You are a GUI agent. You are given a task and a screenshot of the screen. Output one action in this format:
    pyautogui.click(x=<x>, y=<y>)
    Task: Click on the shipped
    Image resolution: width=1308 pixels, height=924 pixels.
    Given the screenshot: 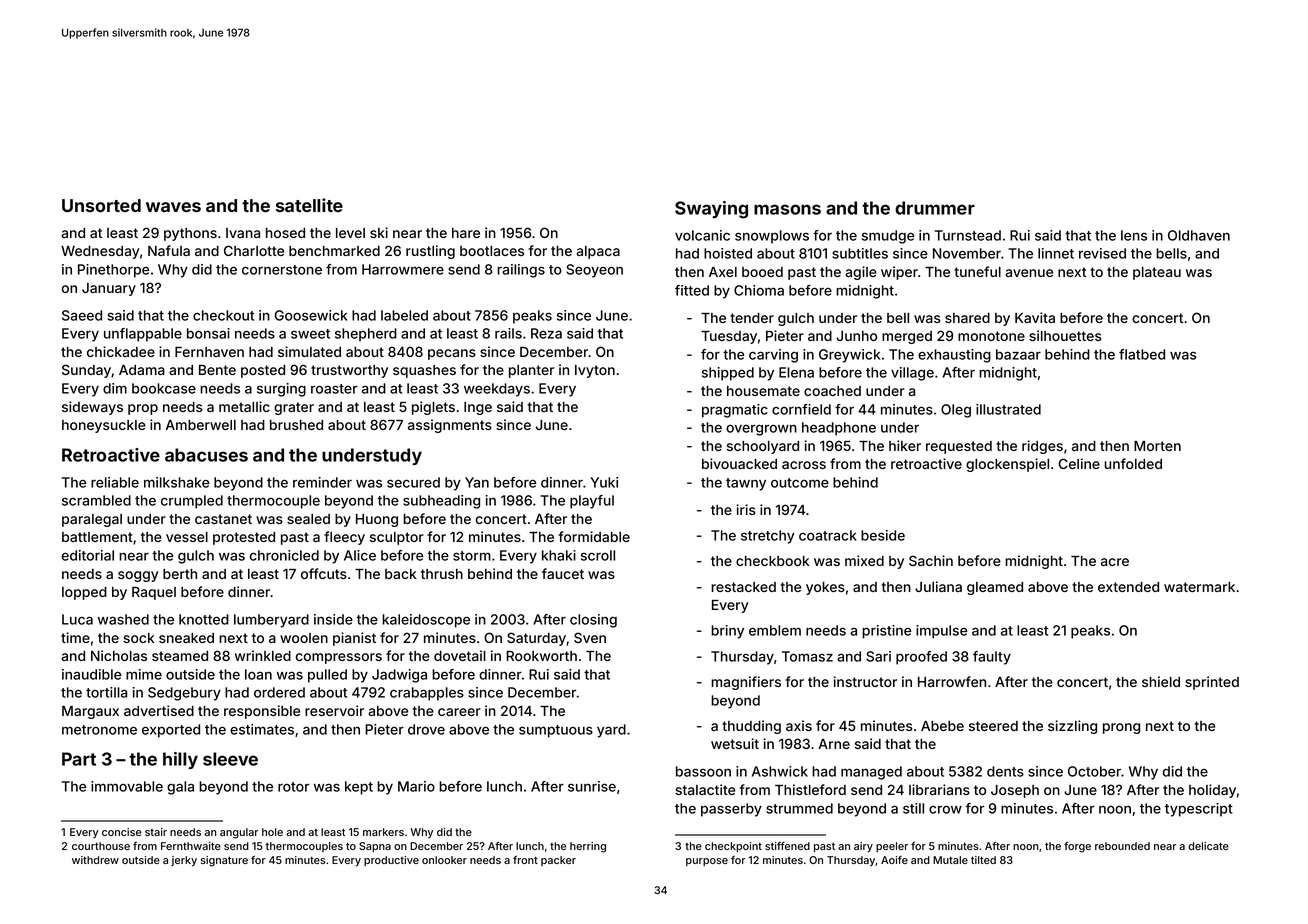 What is the action you would take?
    pyautogui.click(x=728, y=374)
